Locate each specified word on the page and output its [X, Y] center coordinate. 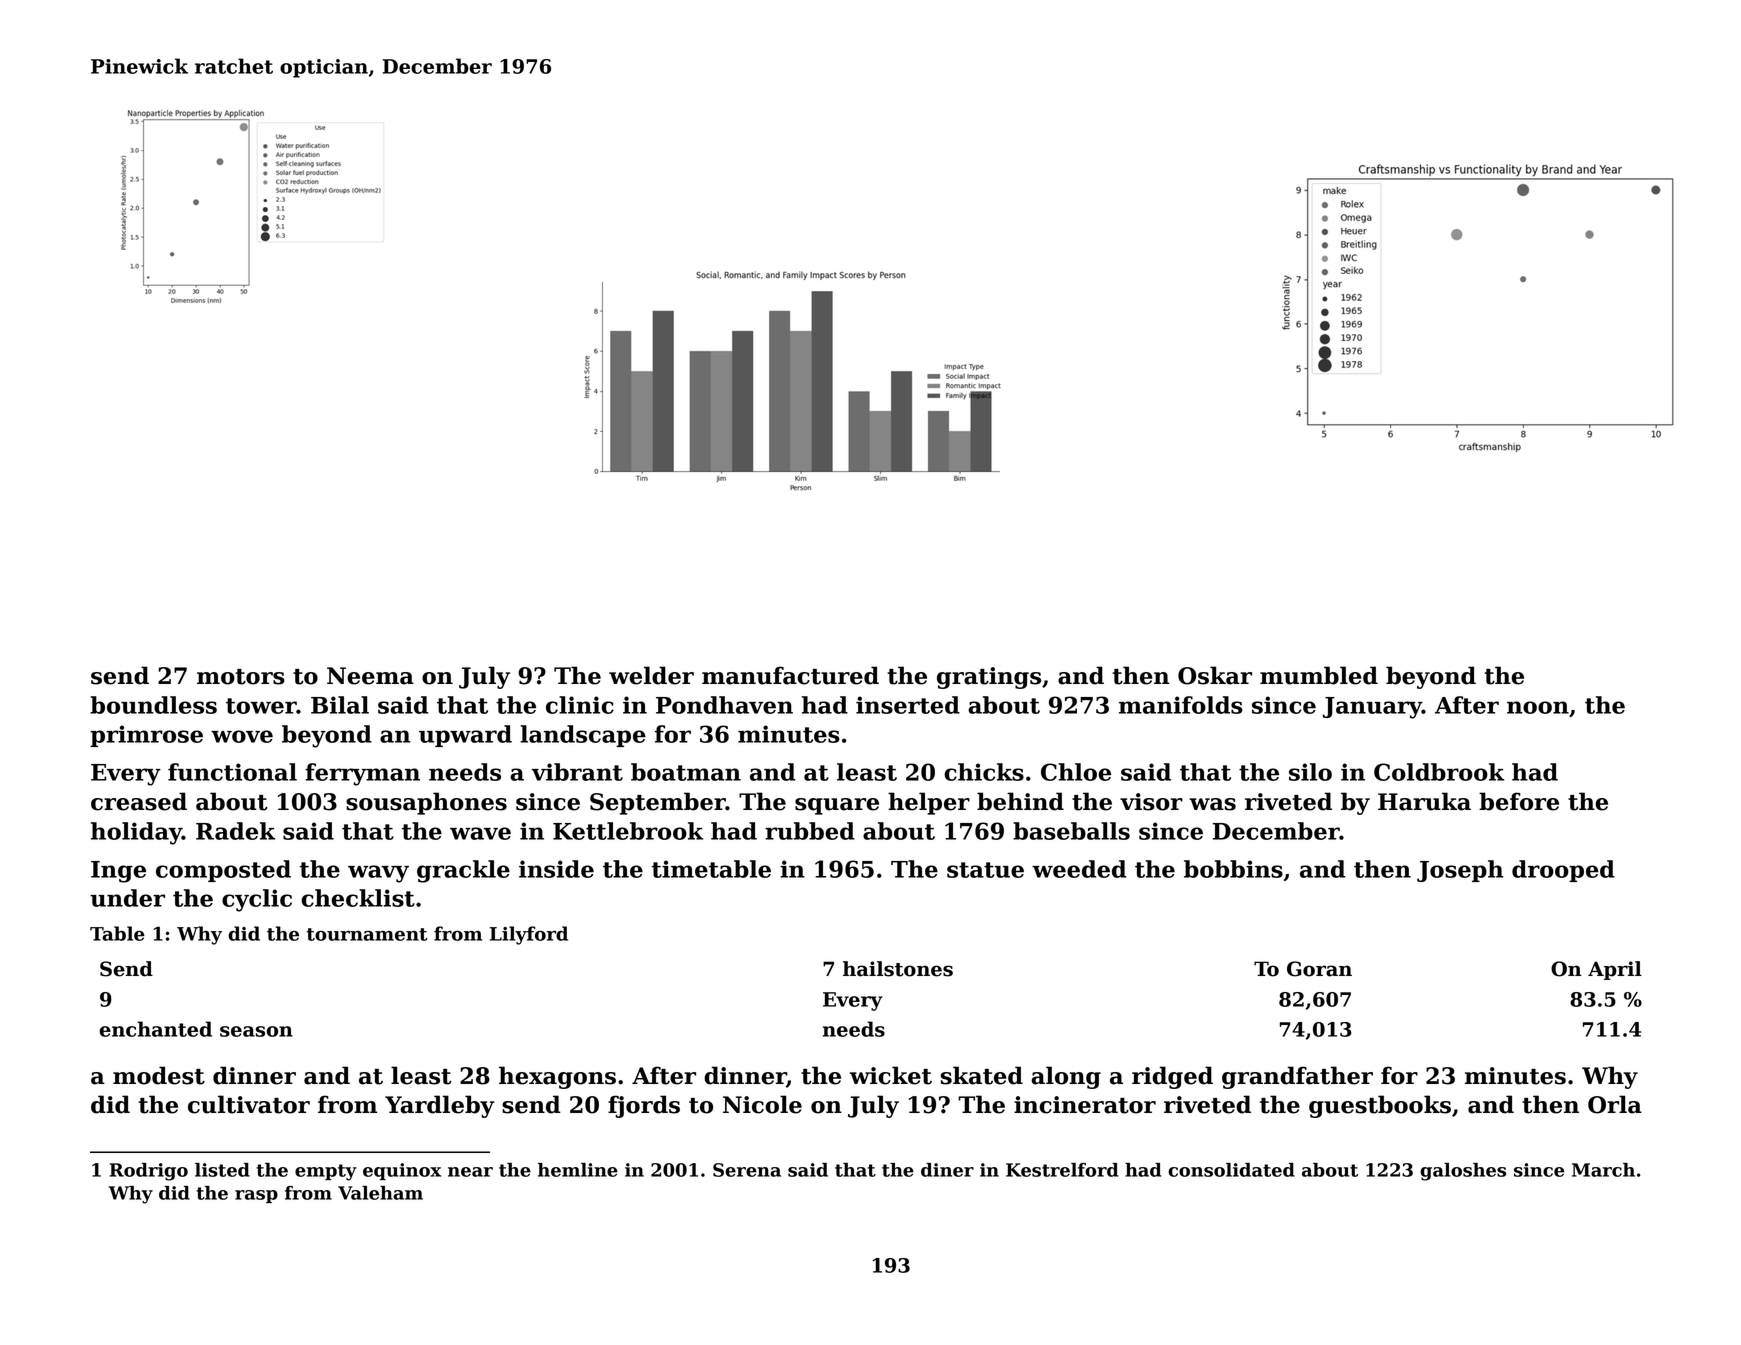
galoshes [1463, 1172]
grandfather [1297, 1077]
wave [480, 833]
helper [929, 803]
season [256, 1031]
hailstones [898, 969]
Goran [1319, 969]
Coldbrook [1439, 772]
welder [651, 675]
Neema [370, 676]
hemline [578, 1170]
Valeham [380, 1193]
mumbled [1319, 675]
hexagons [557, 1077]
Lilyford [529, 935]
